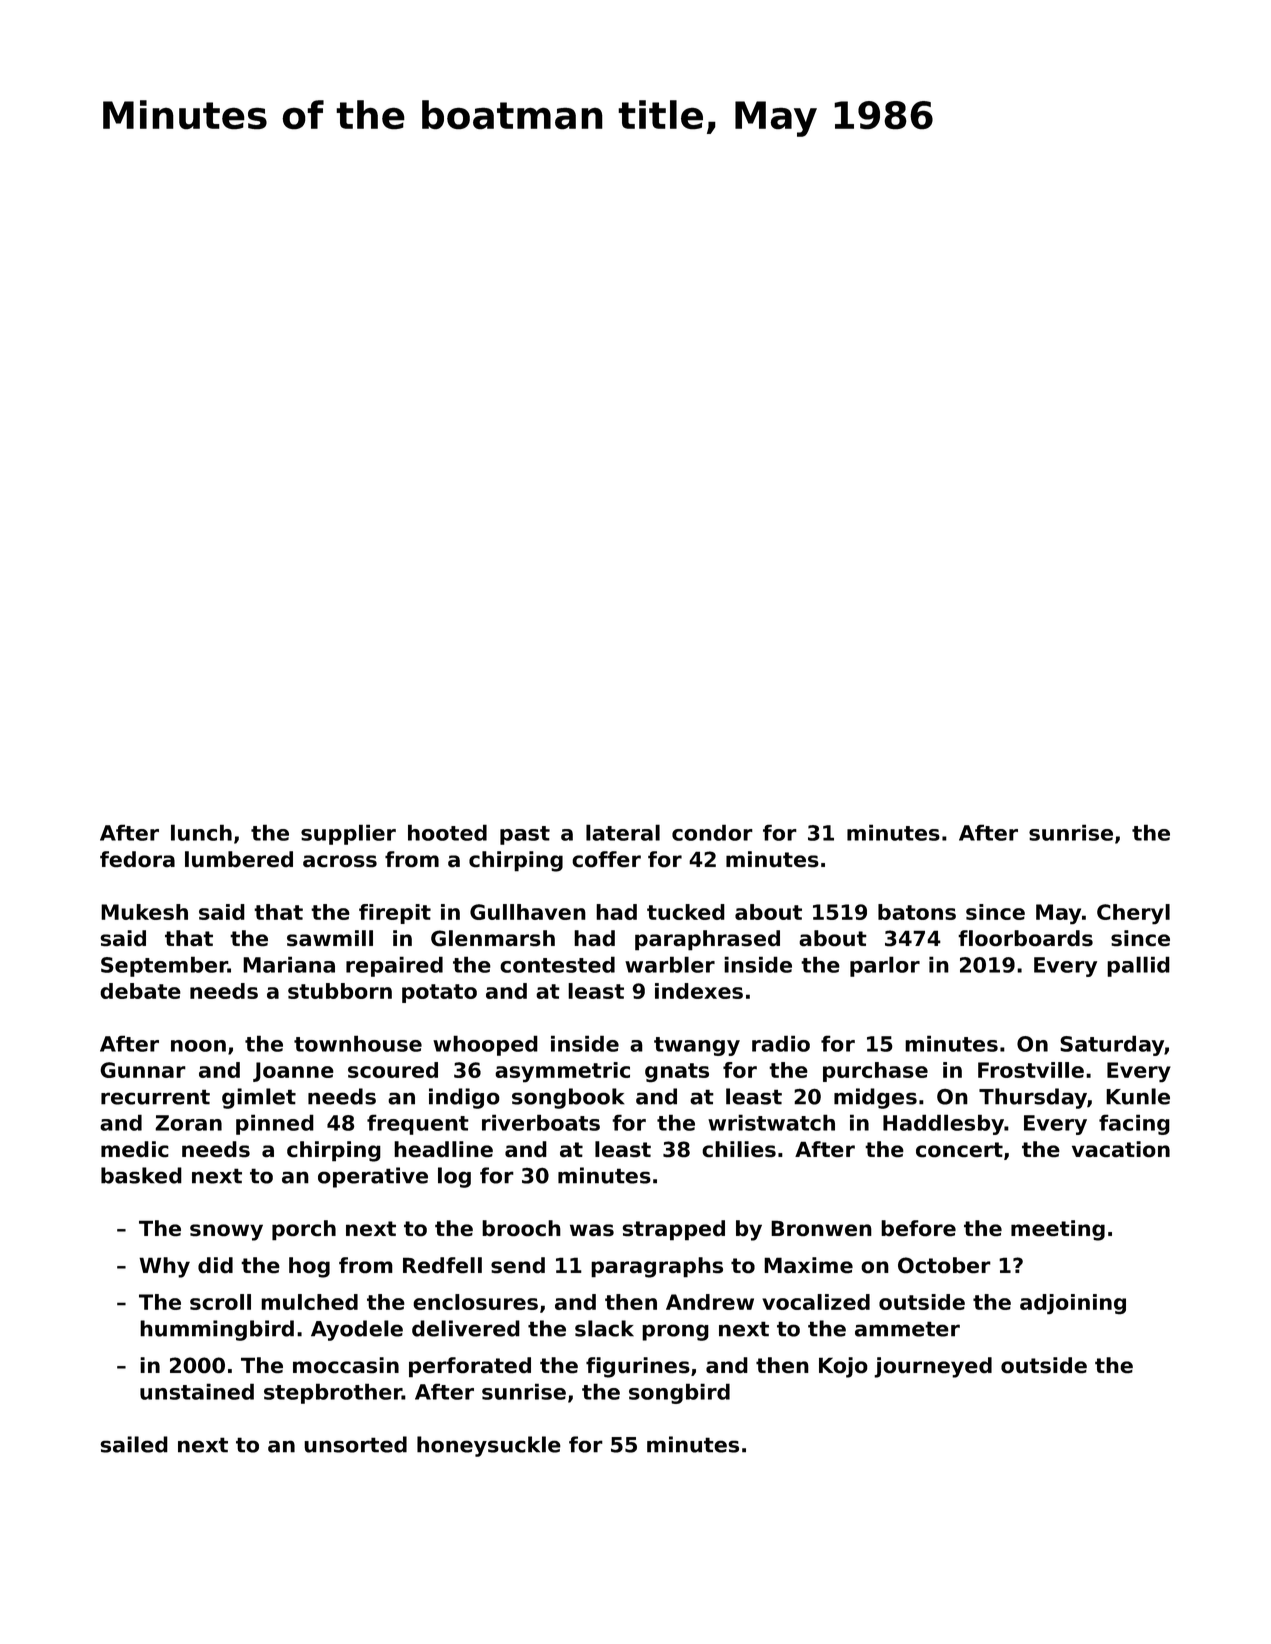 The height and width of the screenshot is (1644, 1271). I want to click on journeyed, so click(933, 1367).
